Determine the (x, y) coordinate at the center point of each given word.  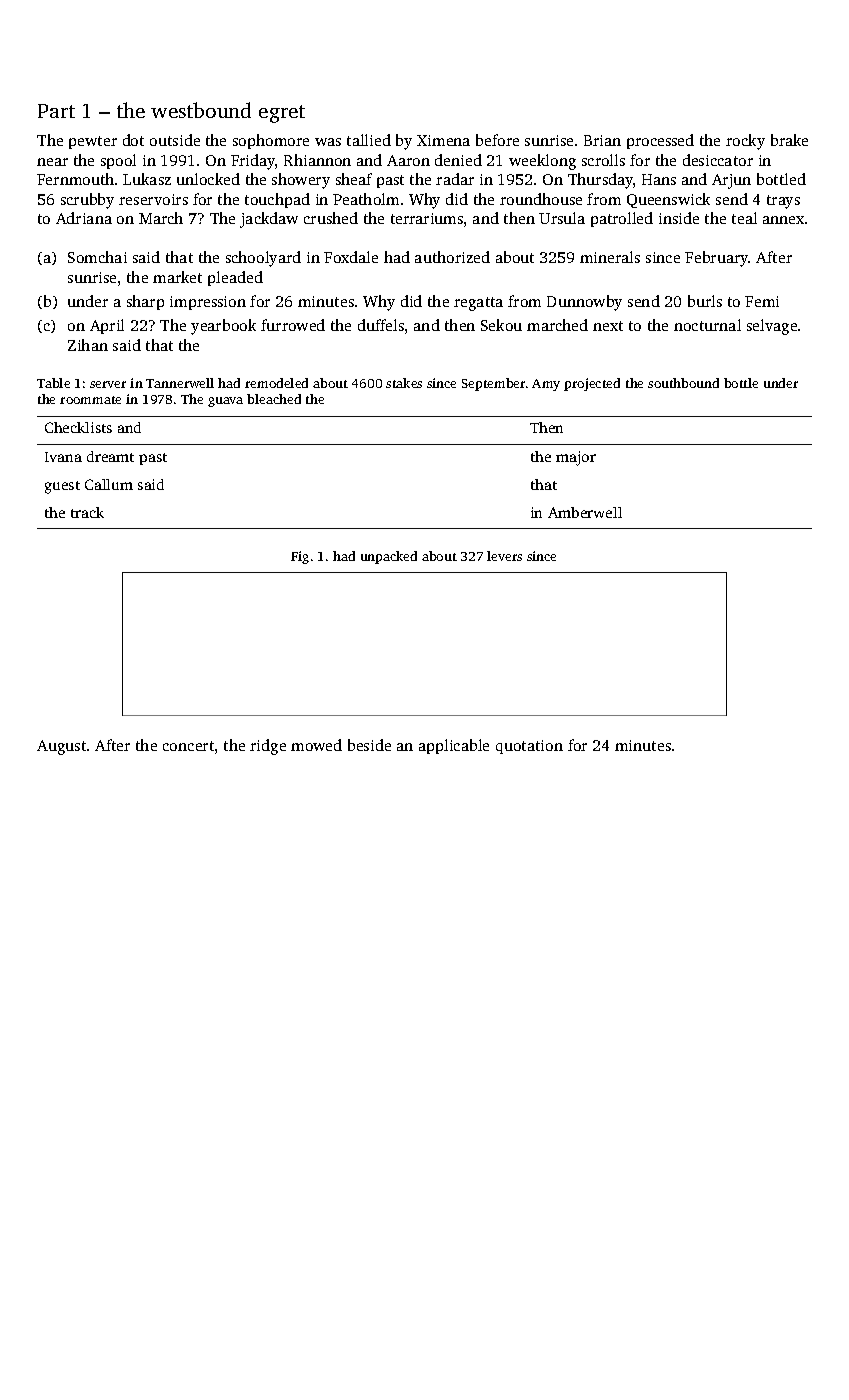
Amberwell (585, 512)
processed (660, 141)
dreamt (110, 456)
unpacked (389, 557)
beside (369, 745)
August (61, 747)
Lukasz (147, 179)
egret (282, 114)
